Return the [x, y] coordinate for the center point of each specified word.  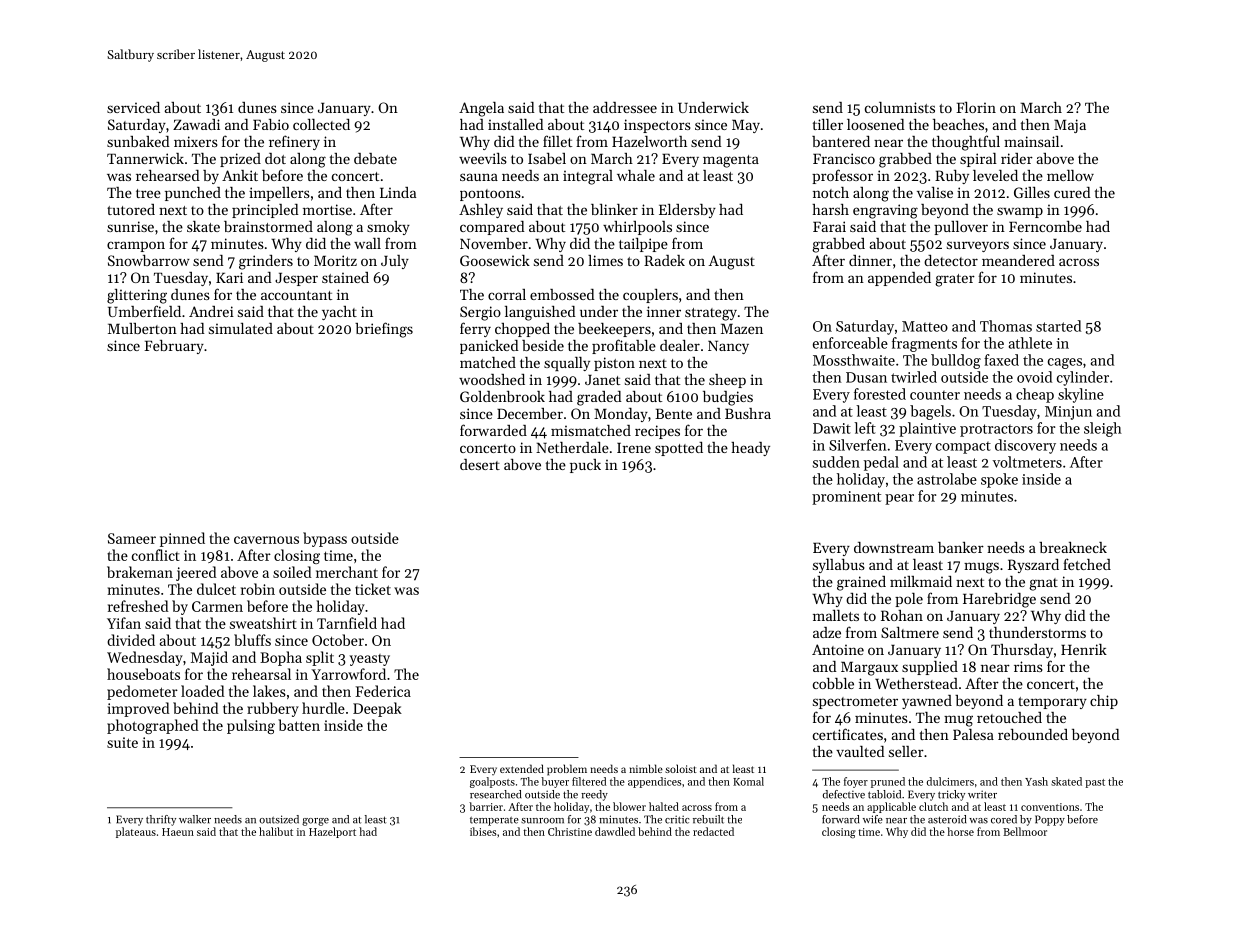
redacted [713, 831]
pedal [881, 463]
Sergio [480, 313]
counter [935, 395]
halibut [276, 831]
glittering [137, 296]
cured [1072, 192]
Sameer [132, 538]
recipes [657, 432]
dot [275, 158]
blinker [614, 209]
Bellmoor [1025, 831]
